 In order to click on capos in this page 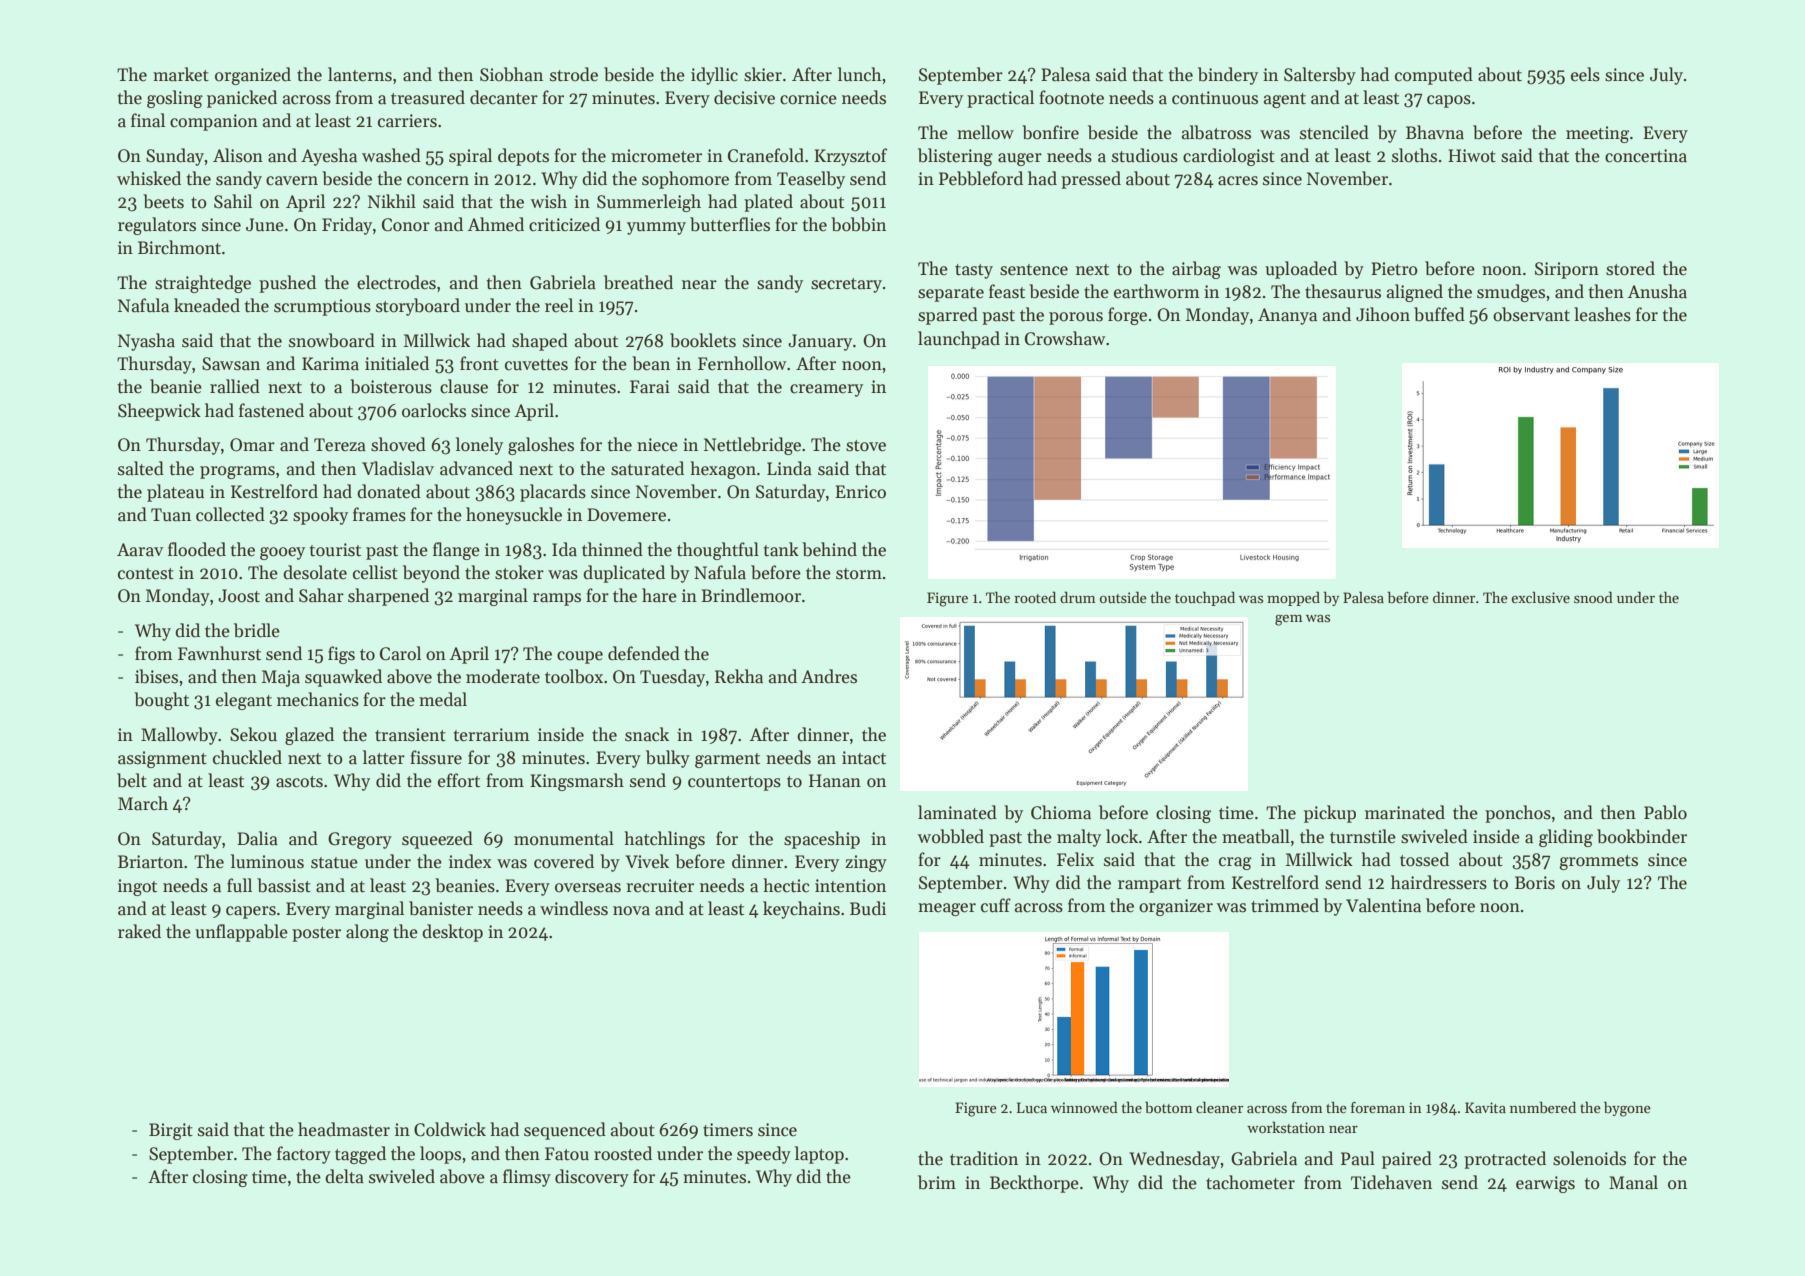, I will do `click(1449, 101)`.
